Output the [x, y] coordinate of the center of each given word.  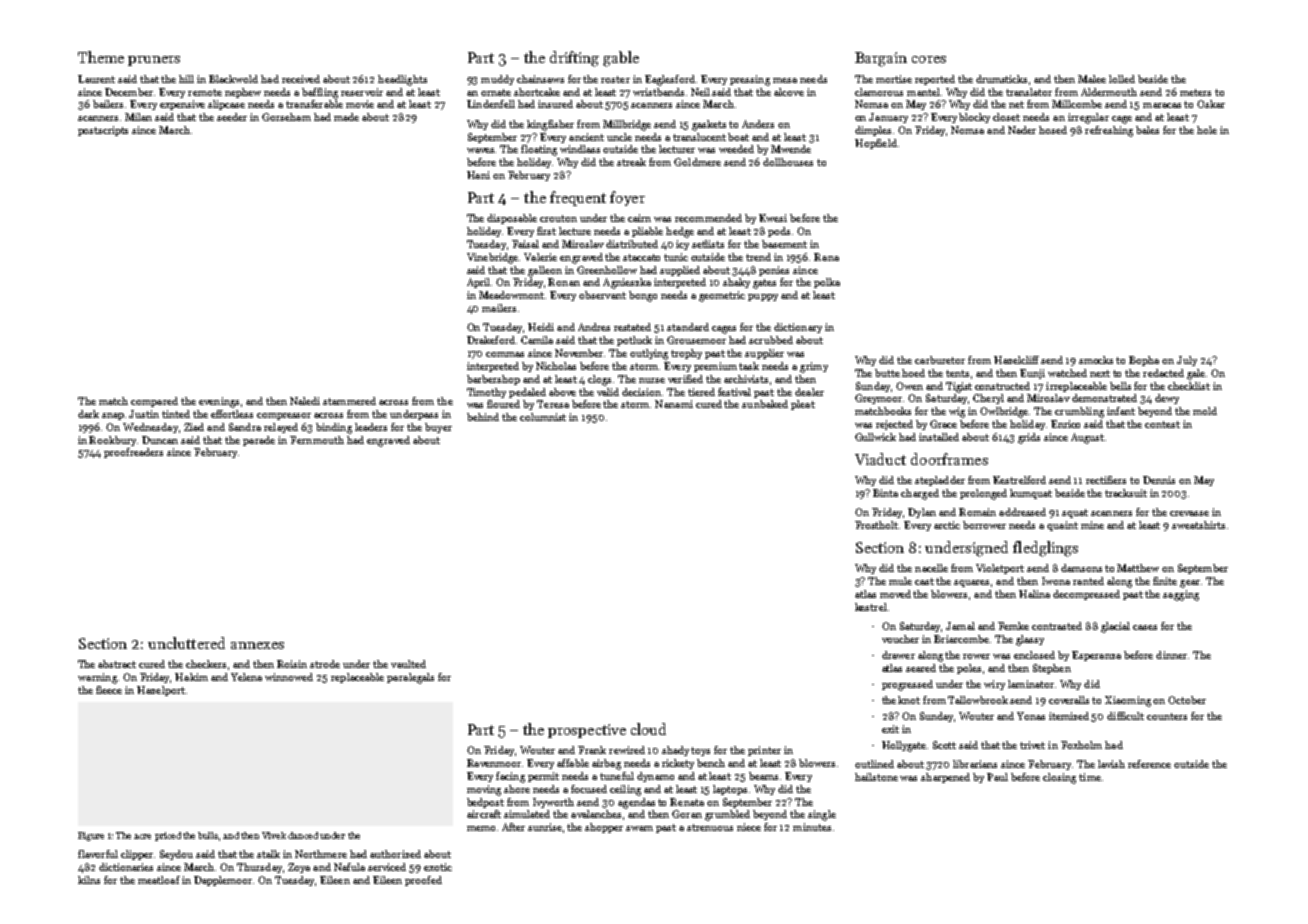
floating [539, 150]
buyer [438, 428]
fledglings [1045, 549]
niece [749, 827]
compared [154, 402]
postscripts [103, 131]
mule [900, 581]
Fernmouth [317, 440]
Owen [909, 386]
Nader [1022, 130]
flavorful [98, 854]
